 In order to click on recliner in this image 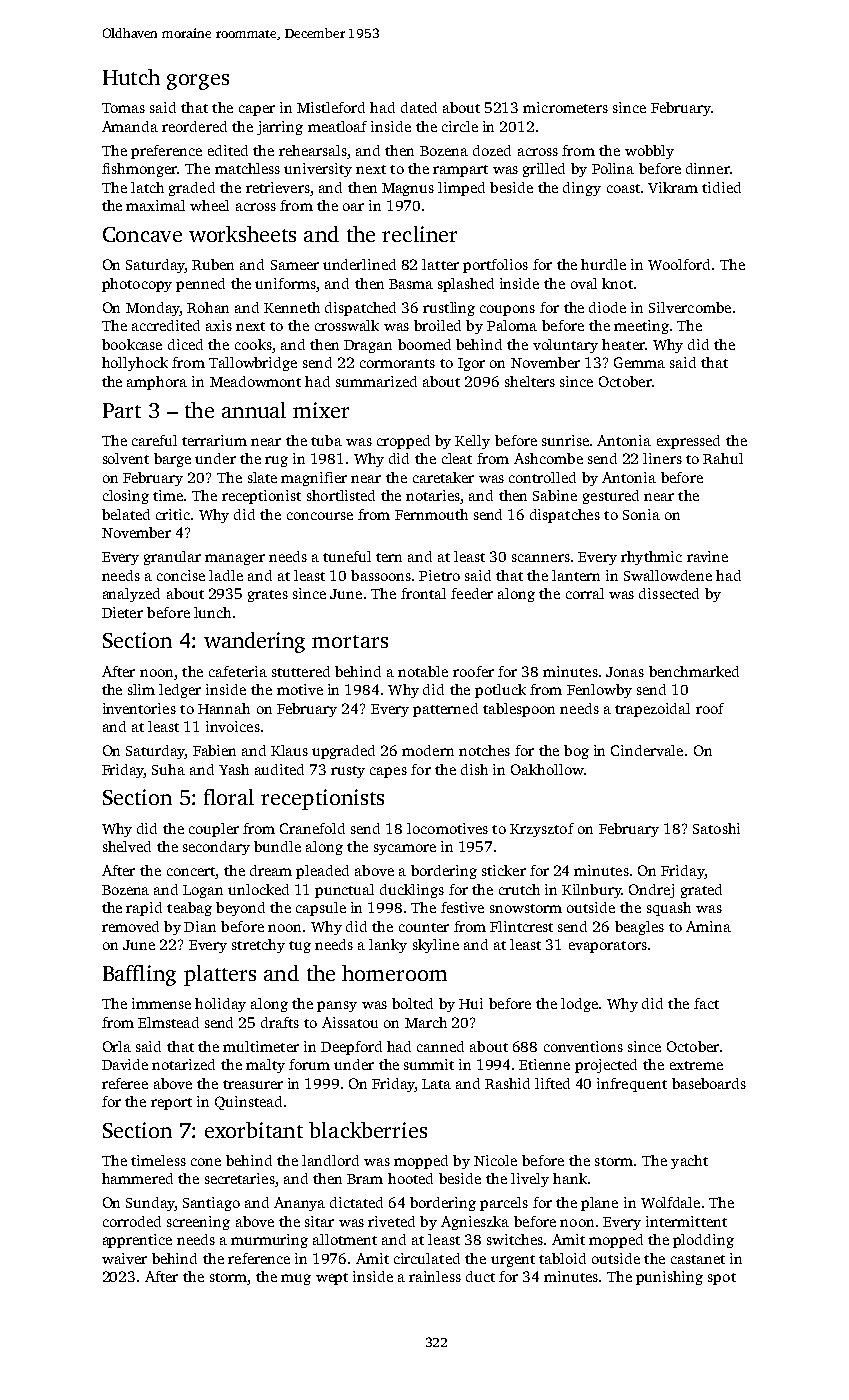, I will do `click(419, 234)`.
